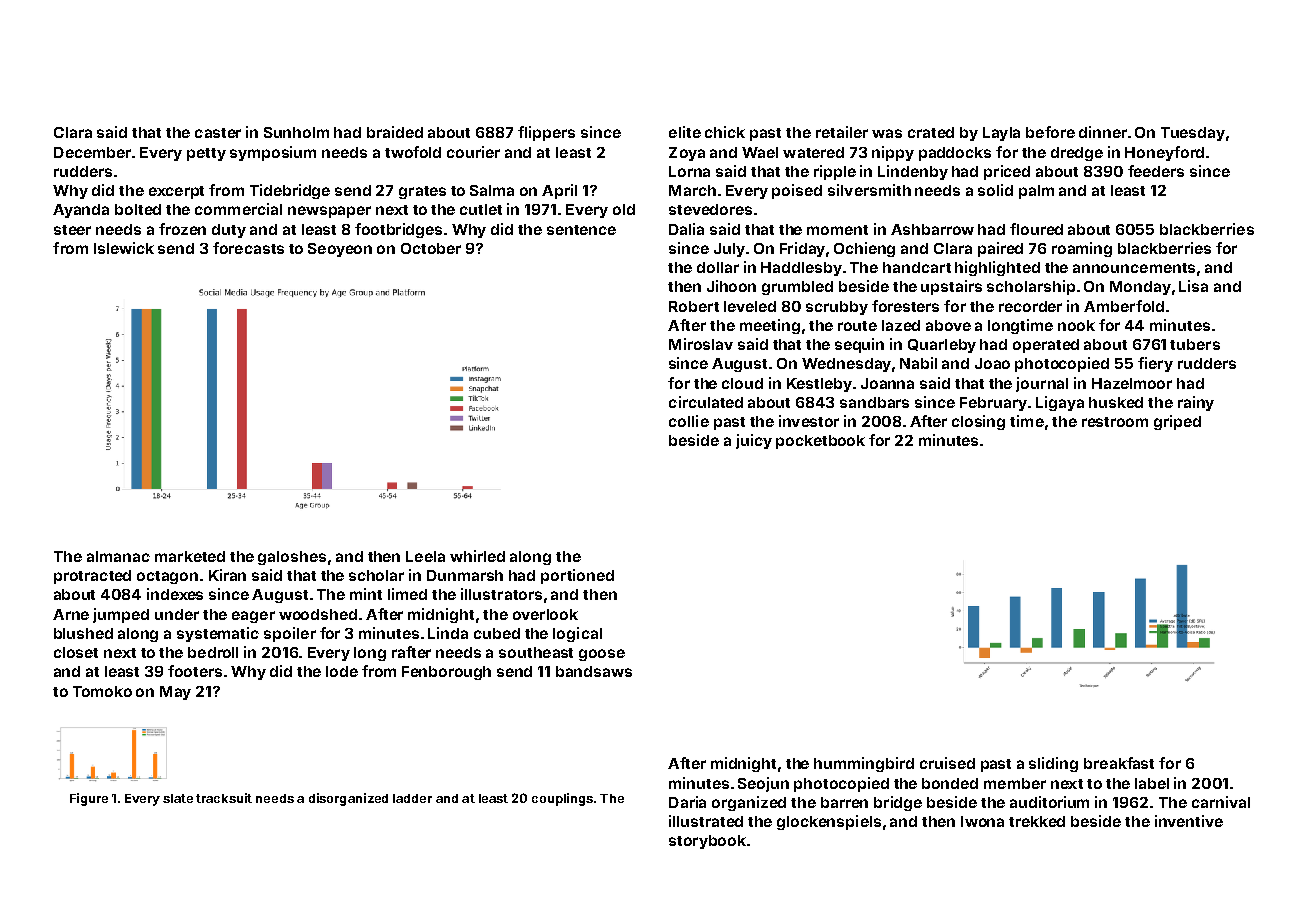 The width and height of the screenshot is (1308, 924). I want to click on feeders, so click(1156, 171).
